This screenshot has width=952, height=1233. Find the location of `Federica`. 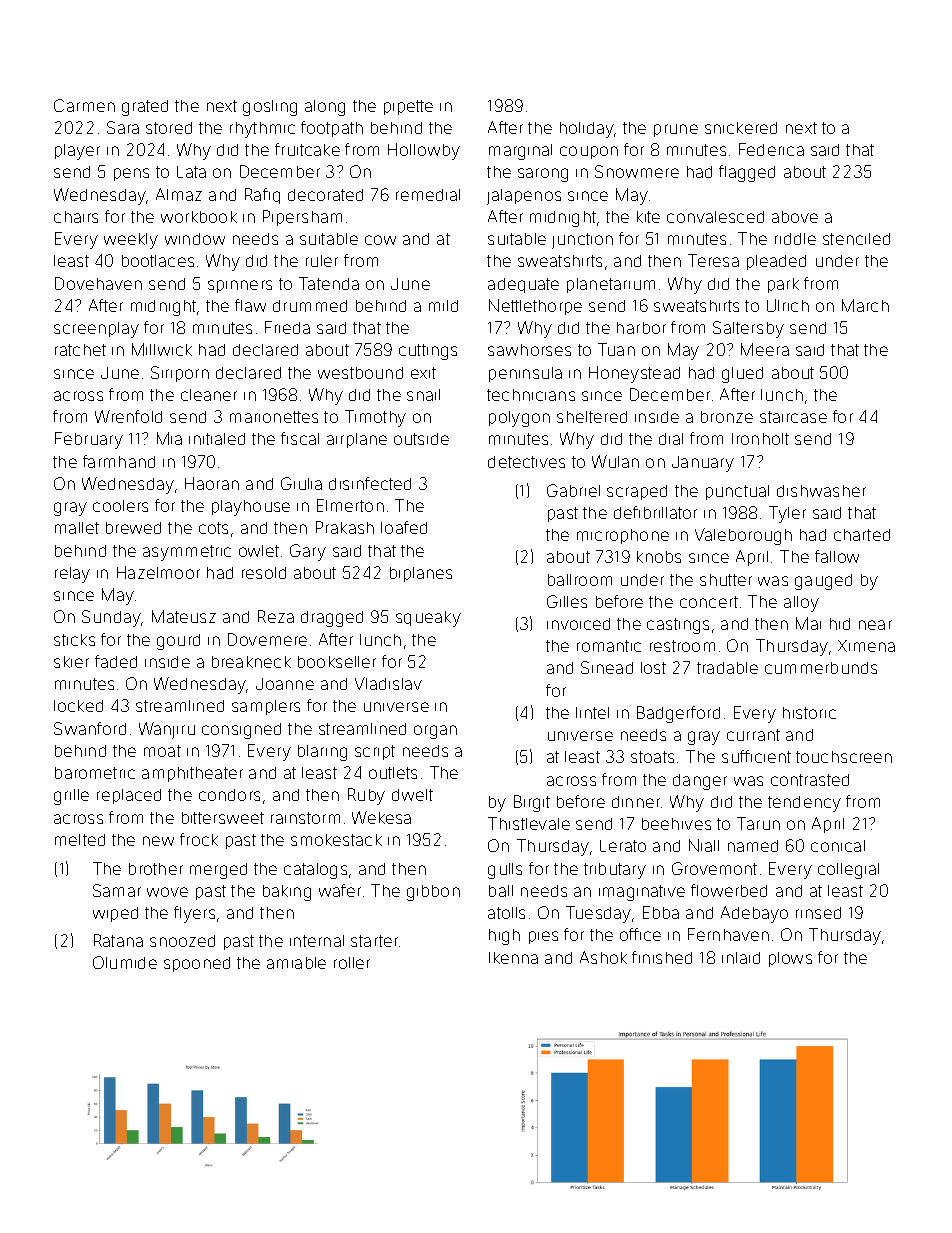

Federica is located at coordinates (771, 149).
